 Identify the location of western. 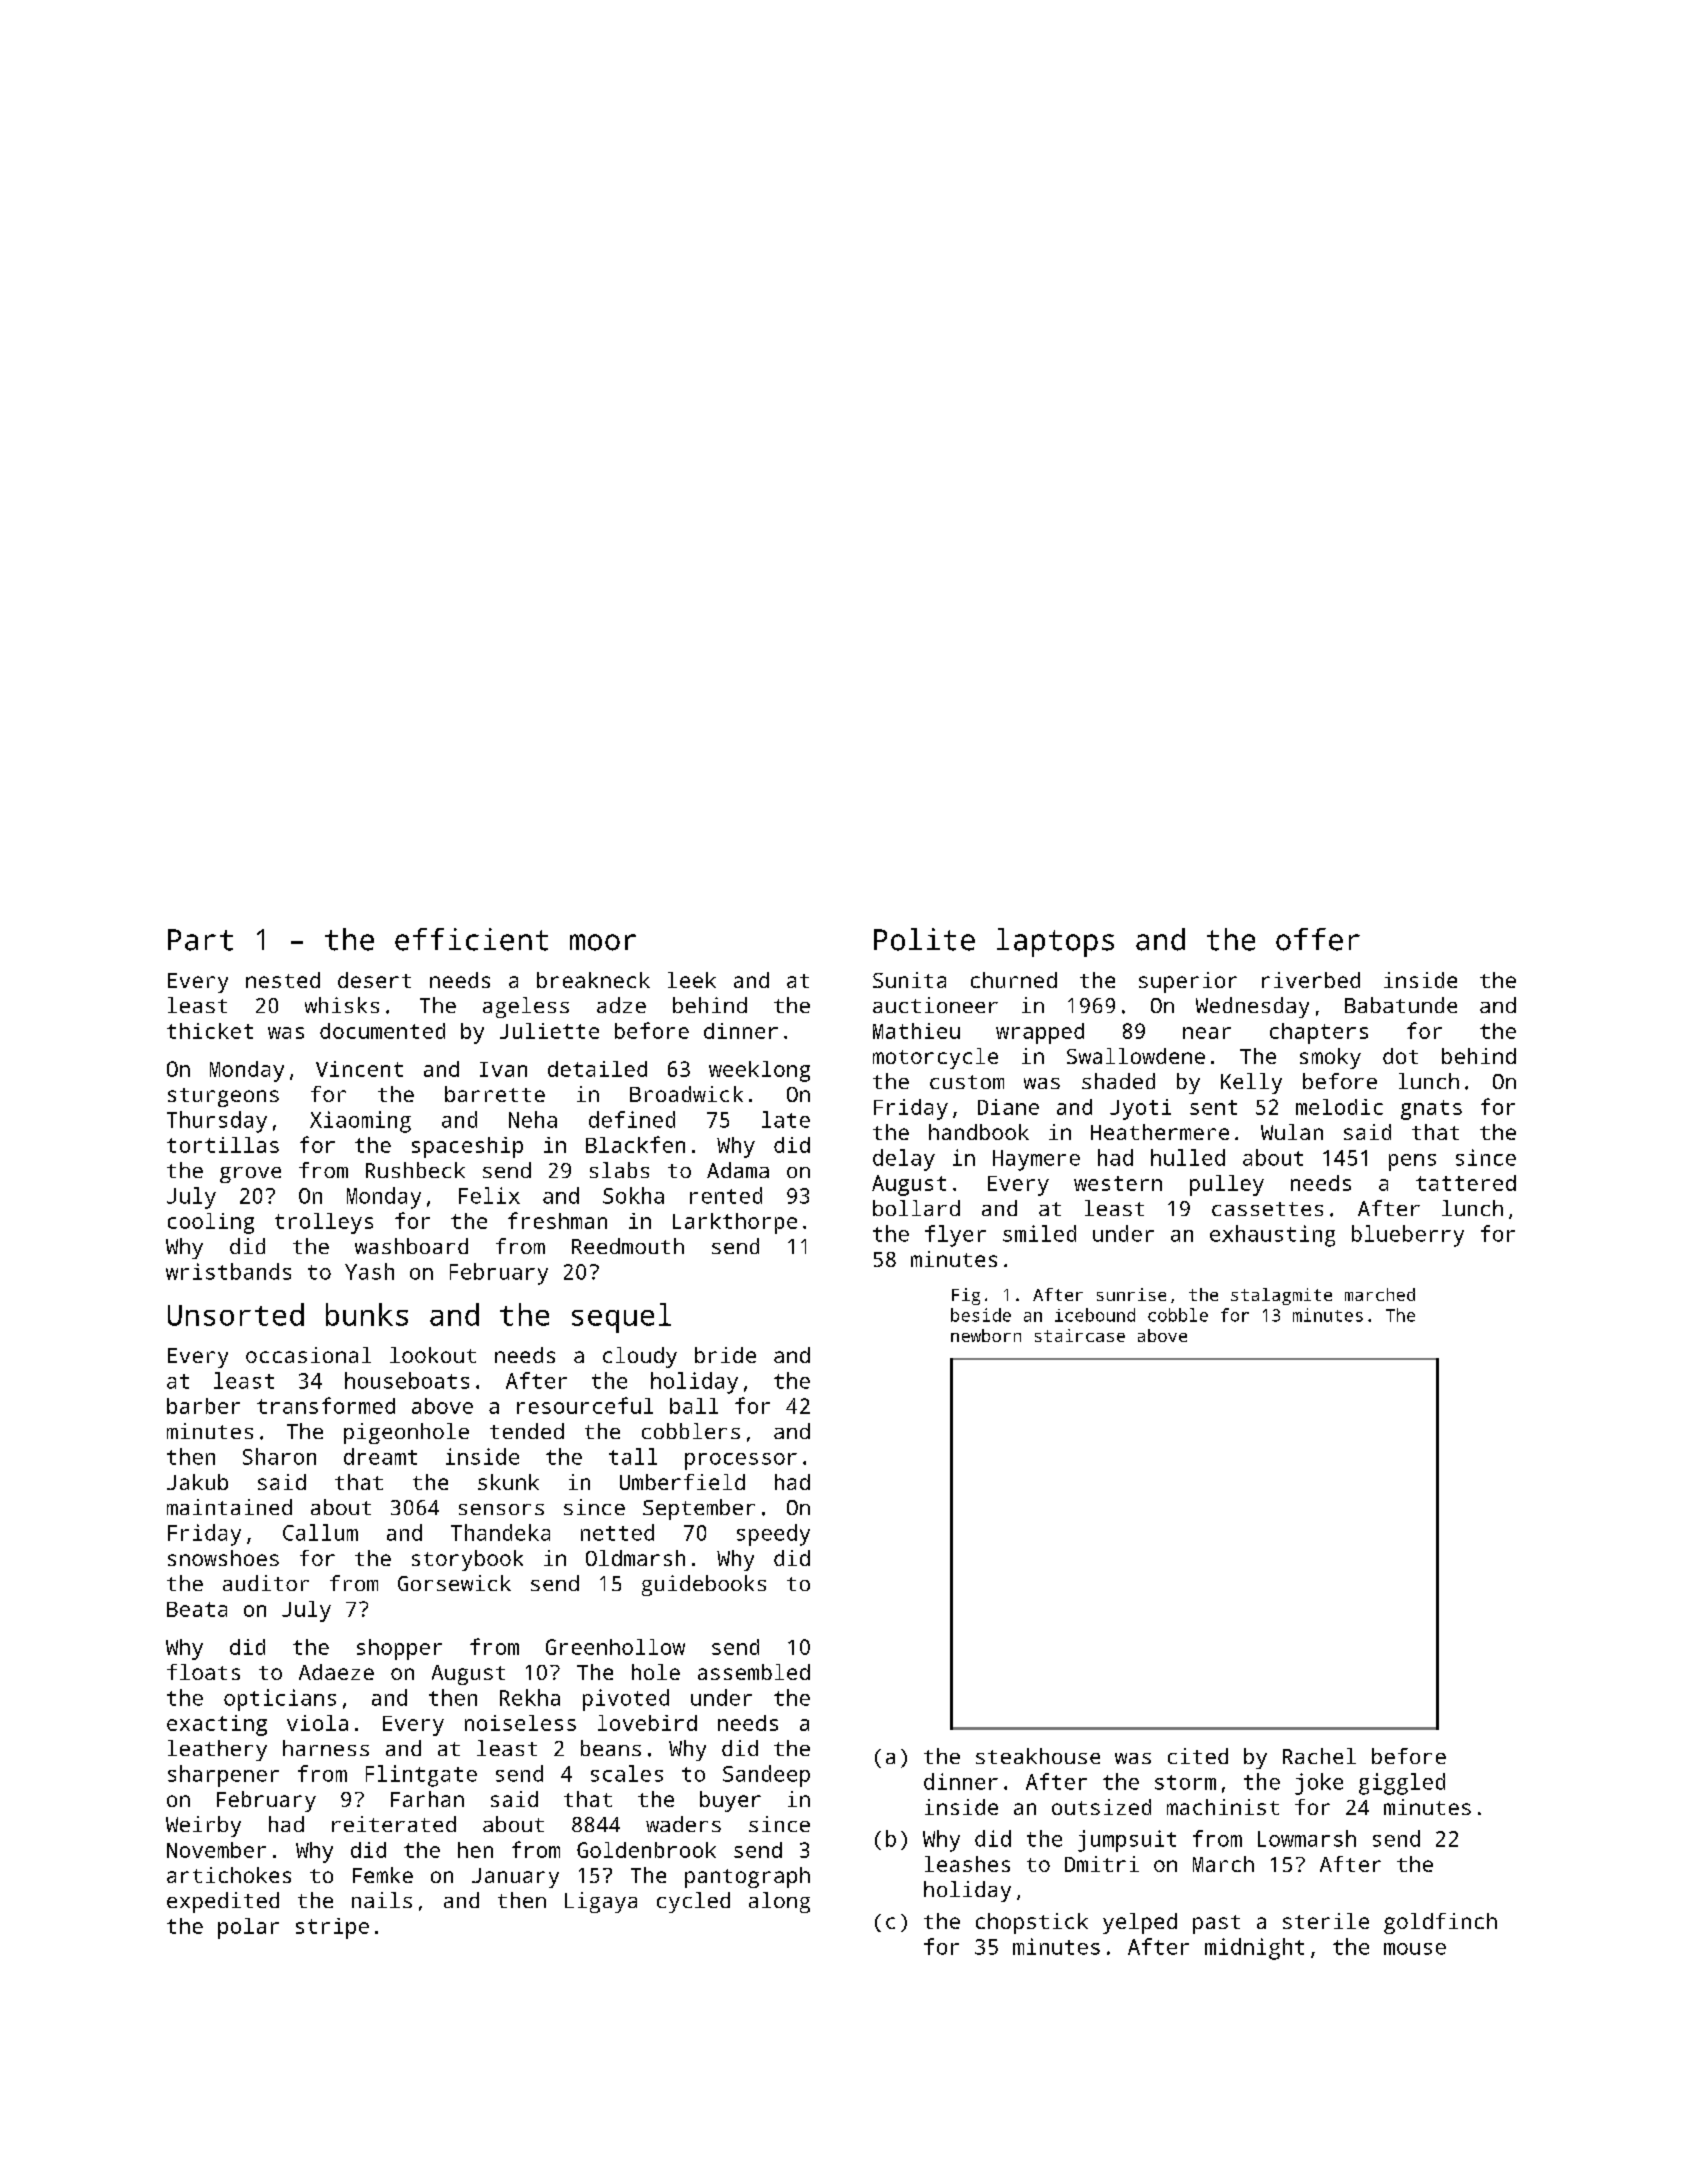
(1118, 1183).
